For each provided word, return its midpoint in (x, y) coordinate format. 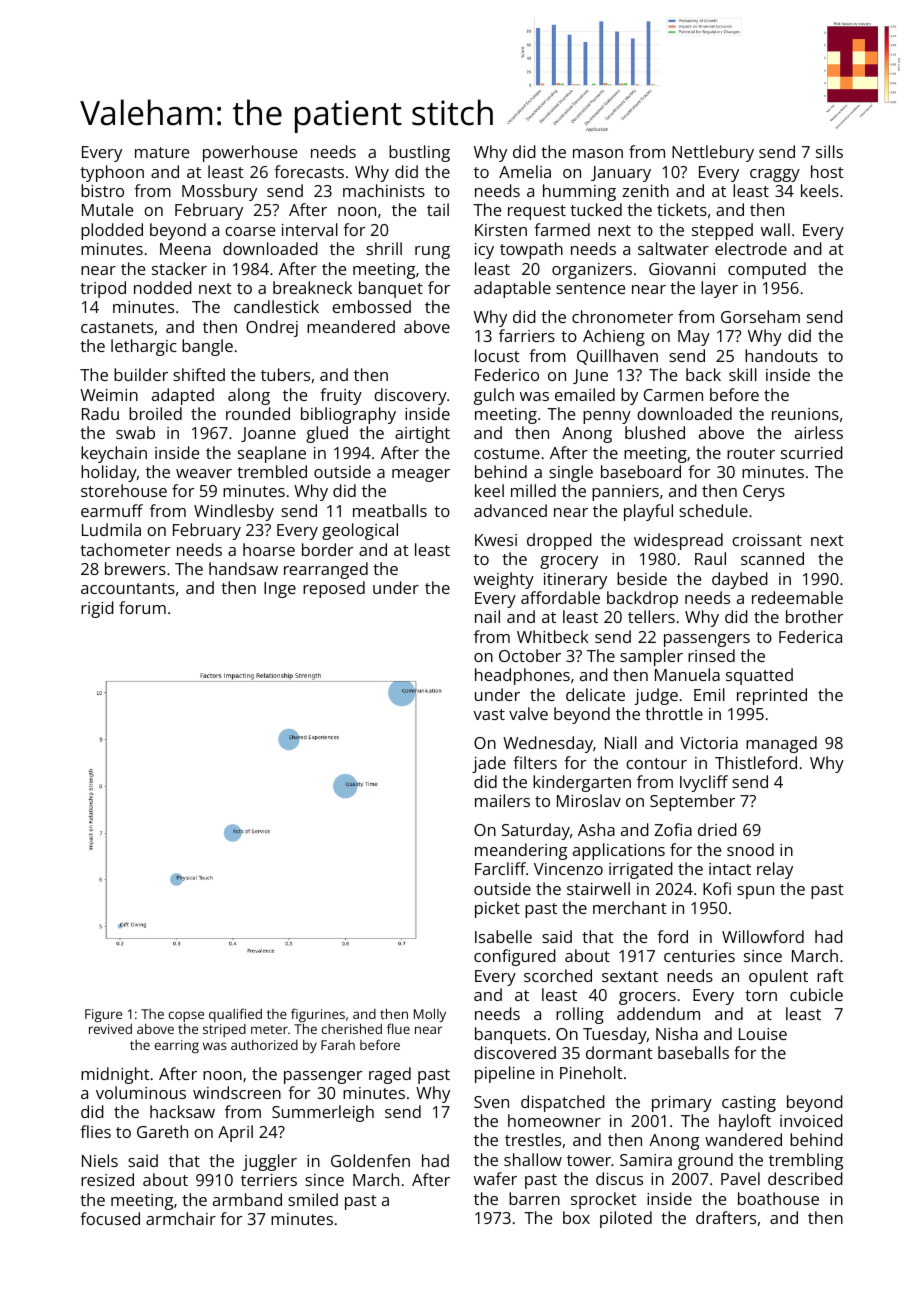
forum (142, 607)
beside (642, 578)
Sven (491, 1102)
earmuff (112, 510)
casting (749, 1104)
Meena (185, 249)
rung (432, 252)
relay (775, 870)
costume (507, 453)
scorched (558, 975)
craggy (775, 175)
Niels (100, 1160)
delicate (595, 694)
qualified (235, 1015)
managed (781, 744)
